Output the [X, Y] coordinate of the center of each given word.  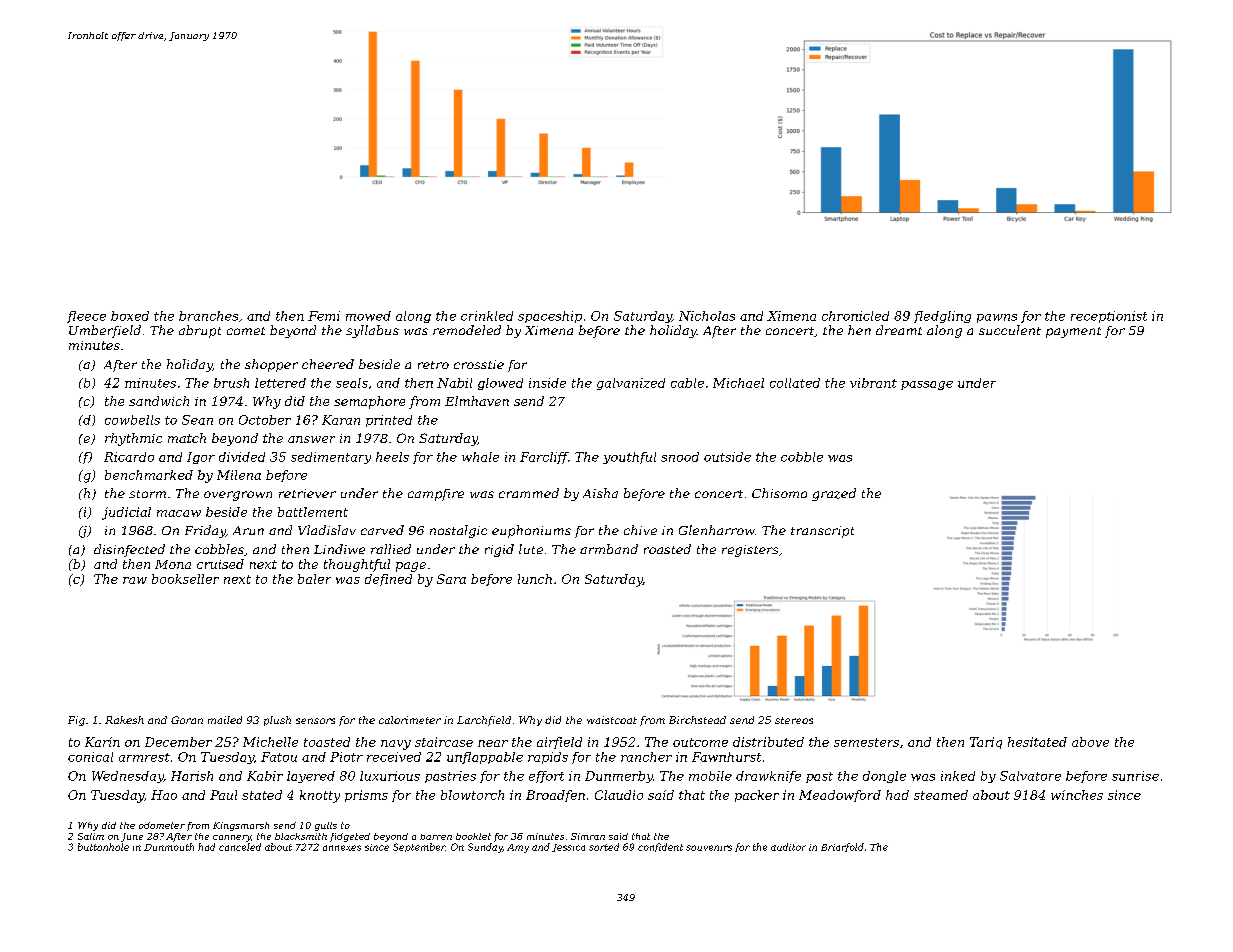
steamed [941, 795]
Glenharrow [717, 530]
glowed [500, 384]
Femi [324, 316]
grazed [834, 494]
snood [680, 457]
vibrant [873, 383]
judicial [126, 513]
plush [277, 721]
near [493, 743]
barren [436, 837]
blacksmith [301, 836]
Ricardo [129, 457]
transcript [822, 532]
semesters [866, 742]
